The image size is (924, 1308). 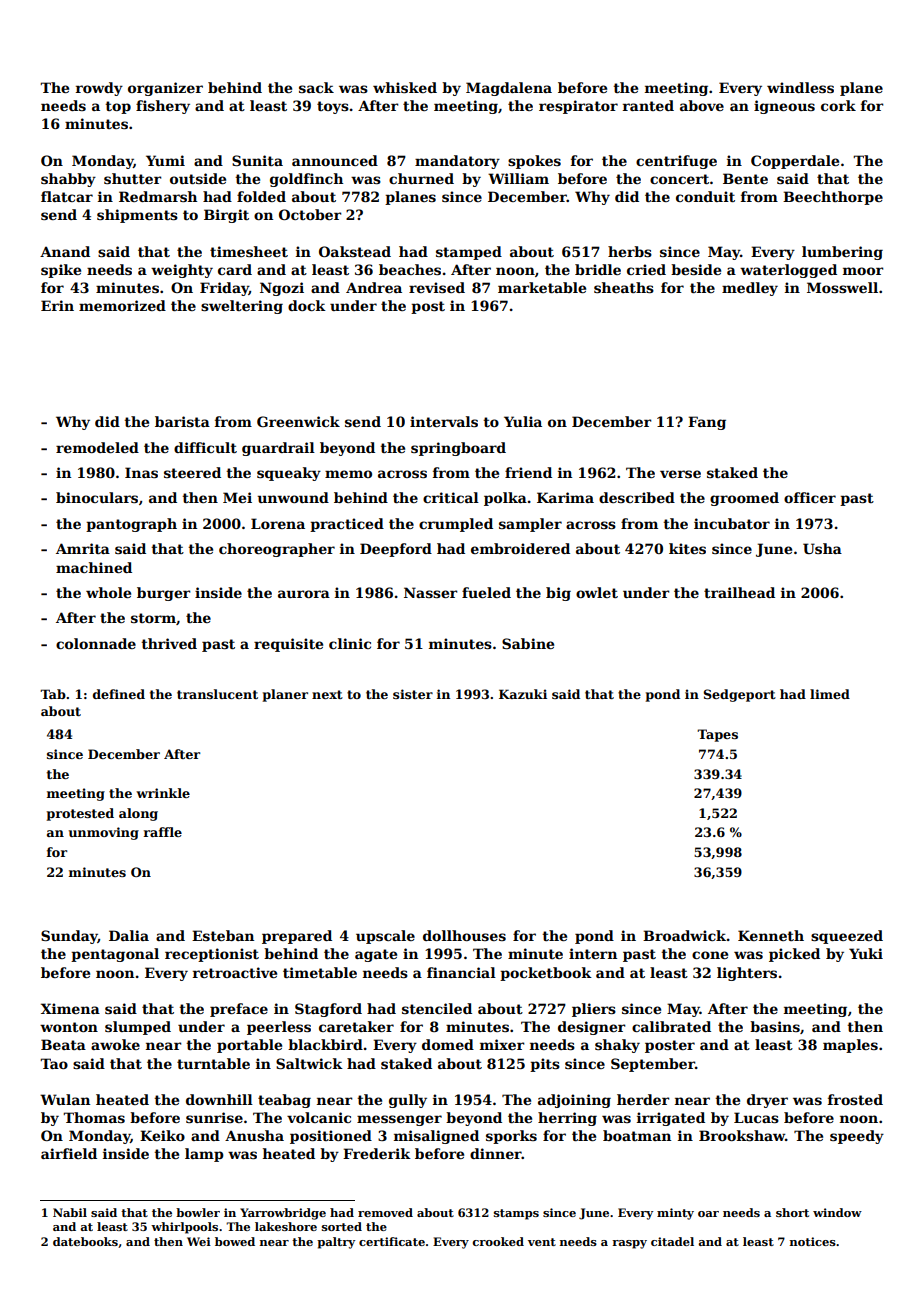 I want to click on polka, so click(x=505, y=499).
